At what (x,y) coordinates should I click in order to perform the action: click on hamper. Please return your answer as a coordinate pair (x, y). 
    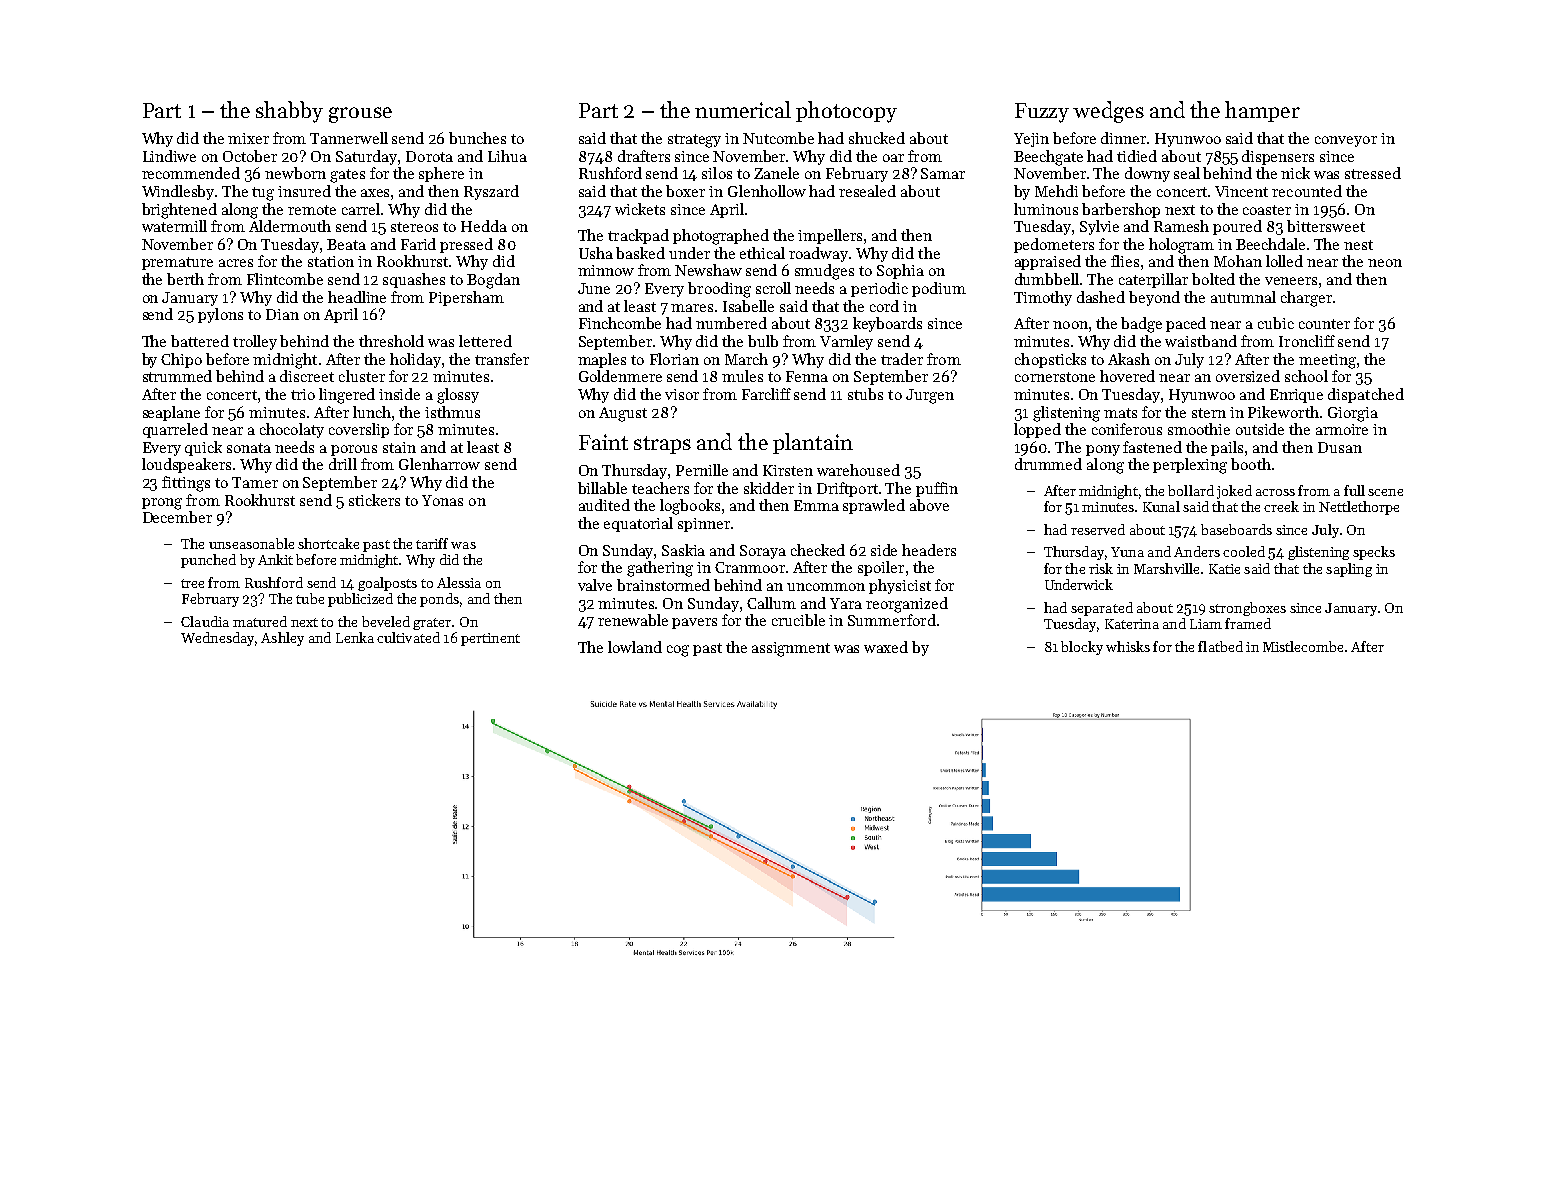
    Looking at the image, I should click on (1262, 111).
